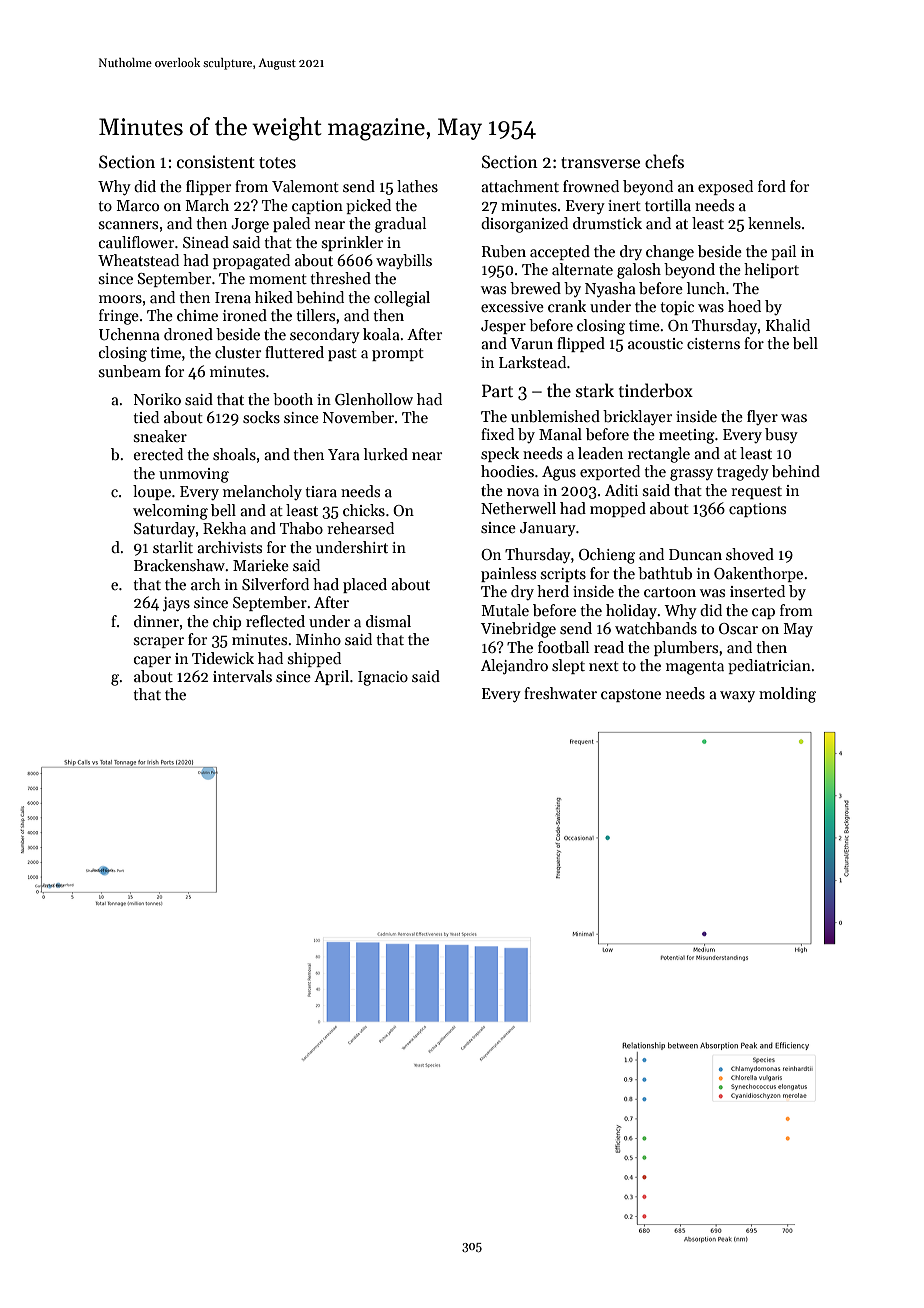  I want to click on caper, so click(152, 661).
